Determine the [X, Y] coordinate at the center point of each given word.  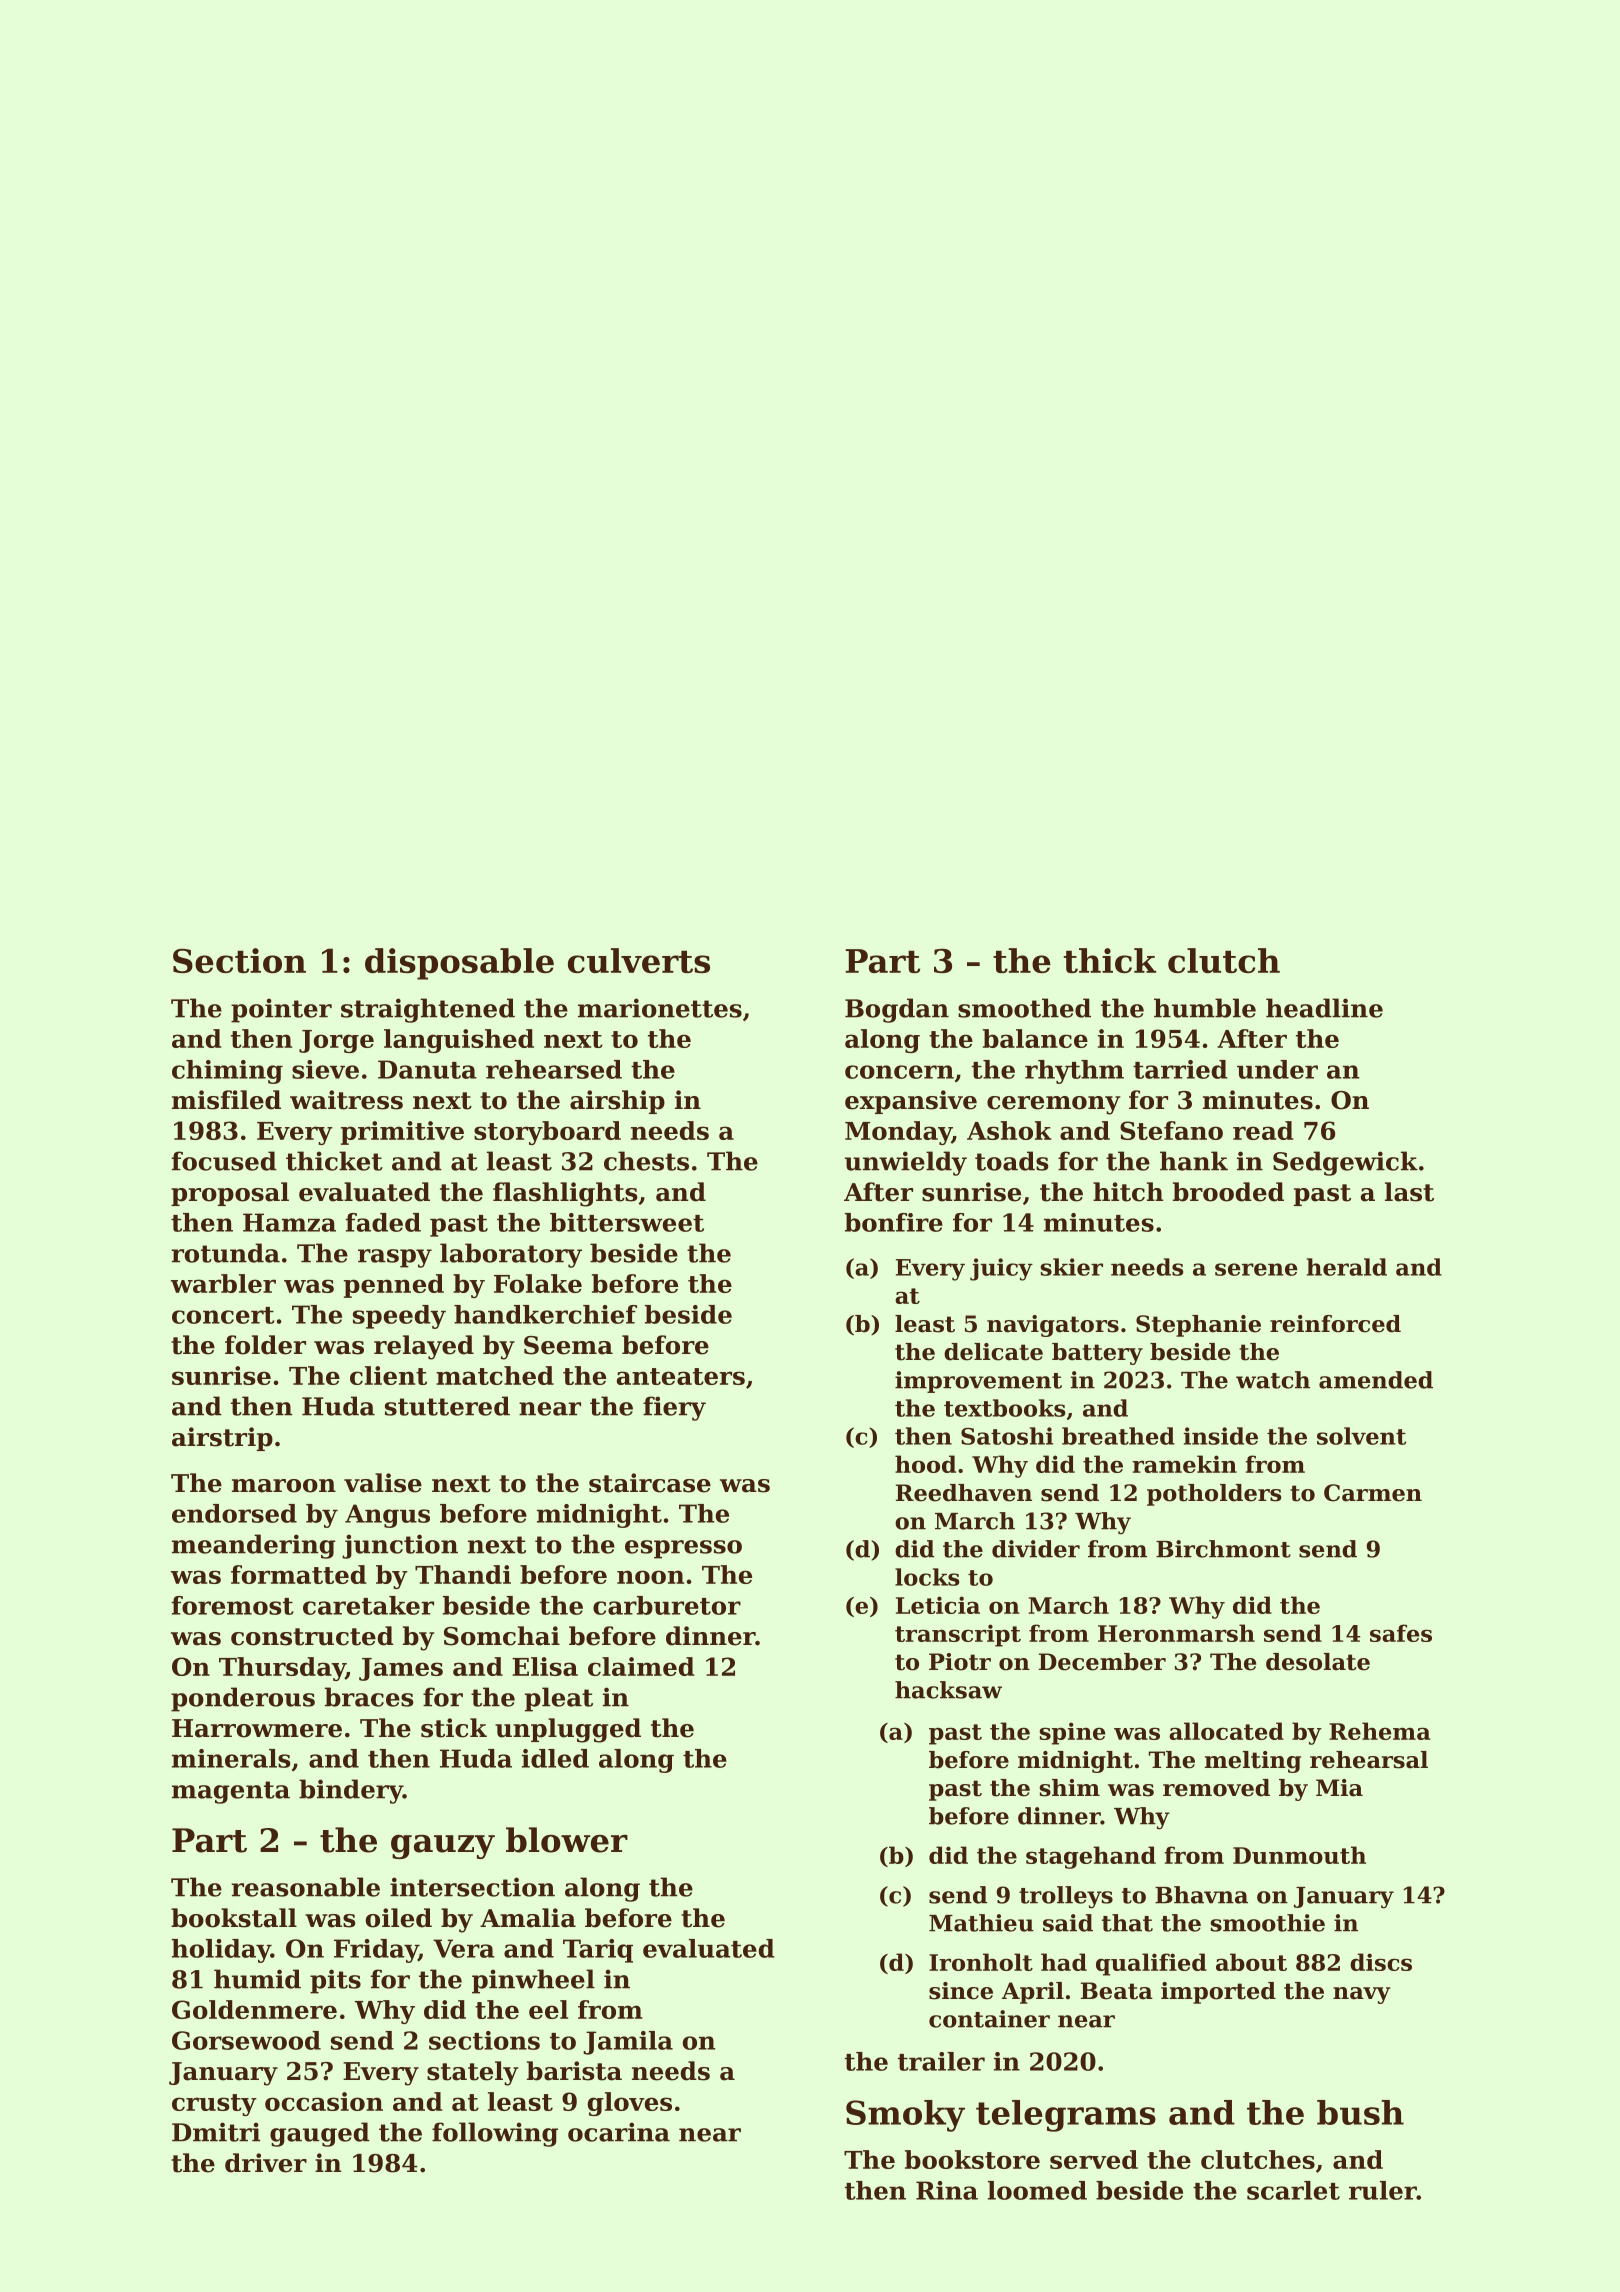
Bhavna [1201, 1895]
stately [472, 2073]
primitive [402, 1133]
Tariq [598, 1951]
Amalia [528, 1918]
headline [1324, 1008]
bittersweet [627, 1222]
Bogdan [897, 1010]
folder [265, 1345]
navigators [1053, 1326]
